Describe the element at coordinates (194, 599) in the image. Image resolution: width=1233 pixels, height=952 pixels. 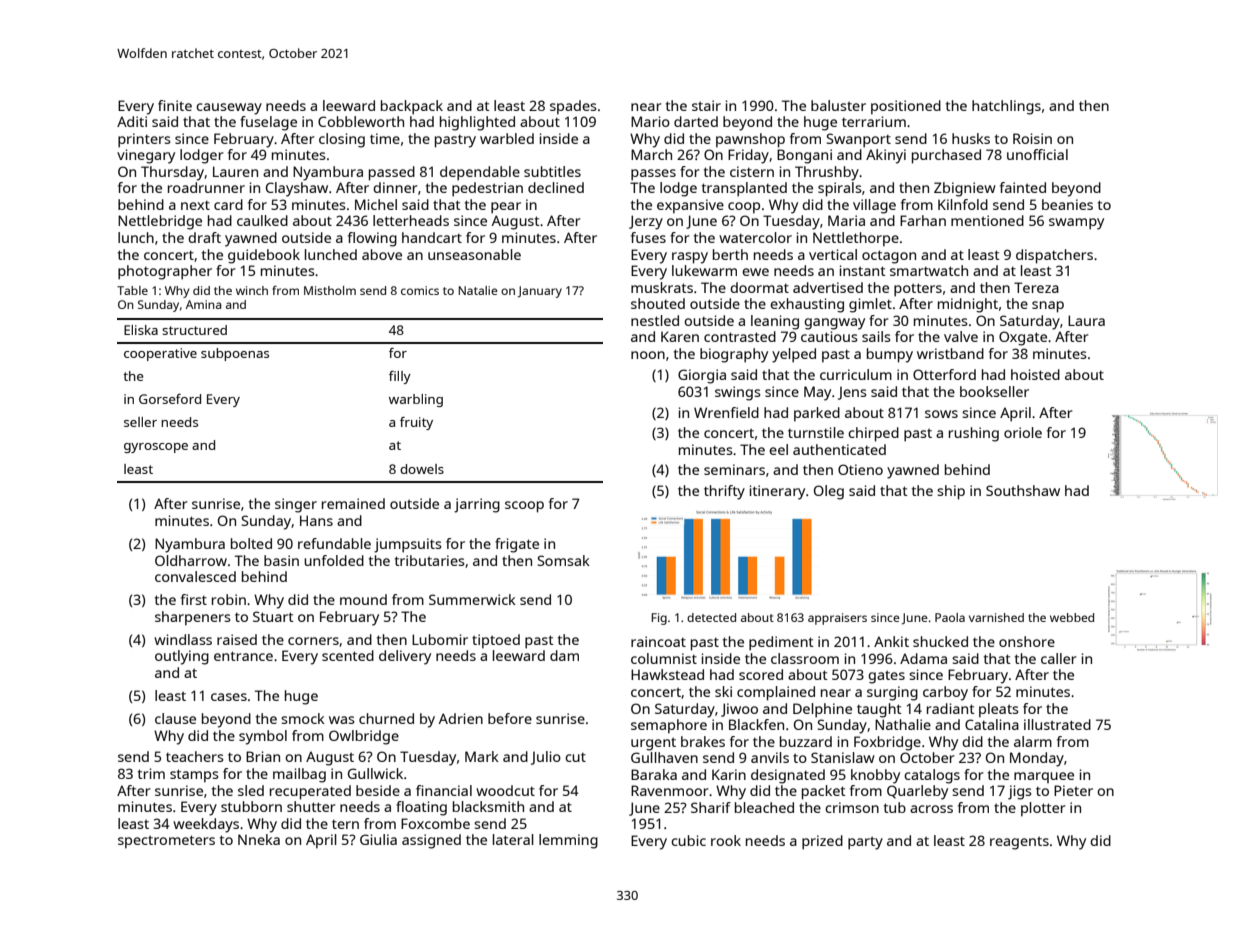
I see `first` at that location.
